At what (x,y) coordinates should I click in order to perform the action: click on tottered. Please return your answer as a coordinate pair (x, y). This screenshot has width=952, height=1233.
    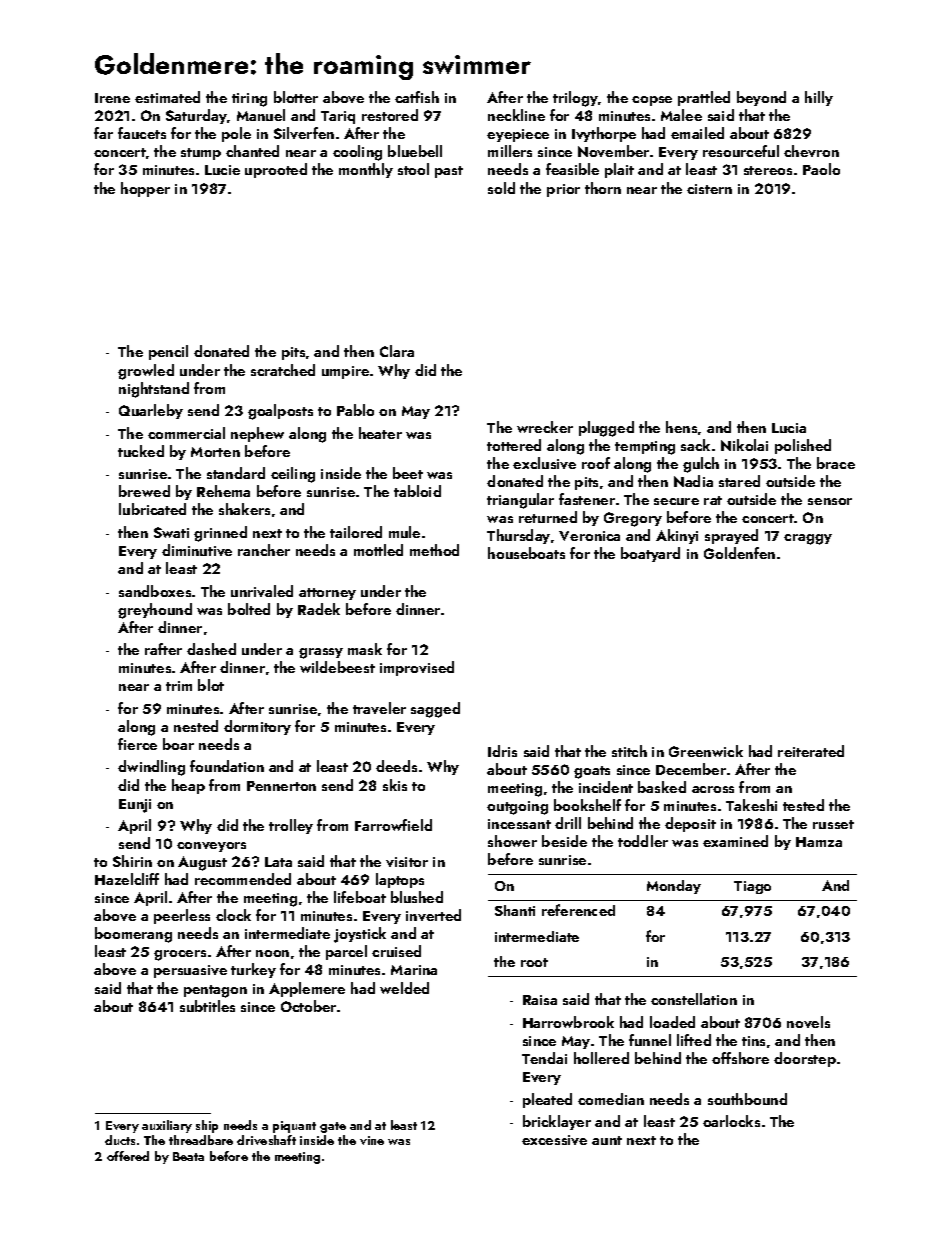
    Looking at the image, I should click on (514, 445).
